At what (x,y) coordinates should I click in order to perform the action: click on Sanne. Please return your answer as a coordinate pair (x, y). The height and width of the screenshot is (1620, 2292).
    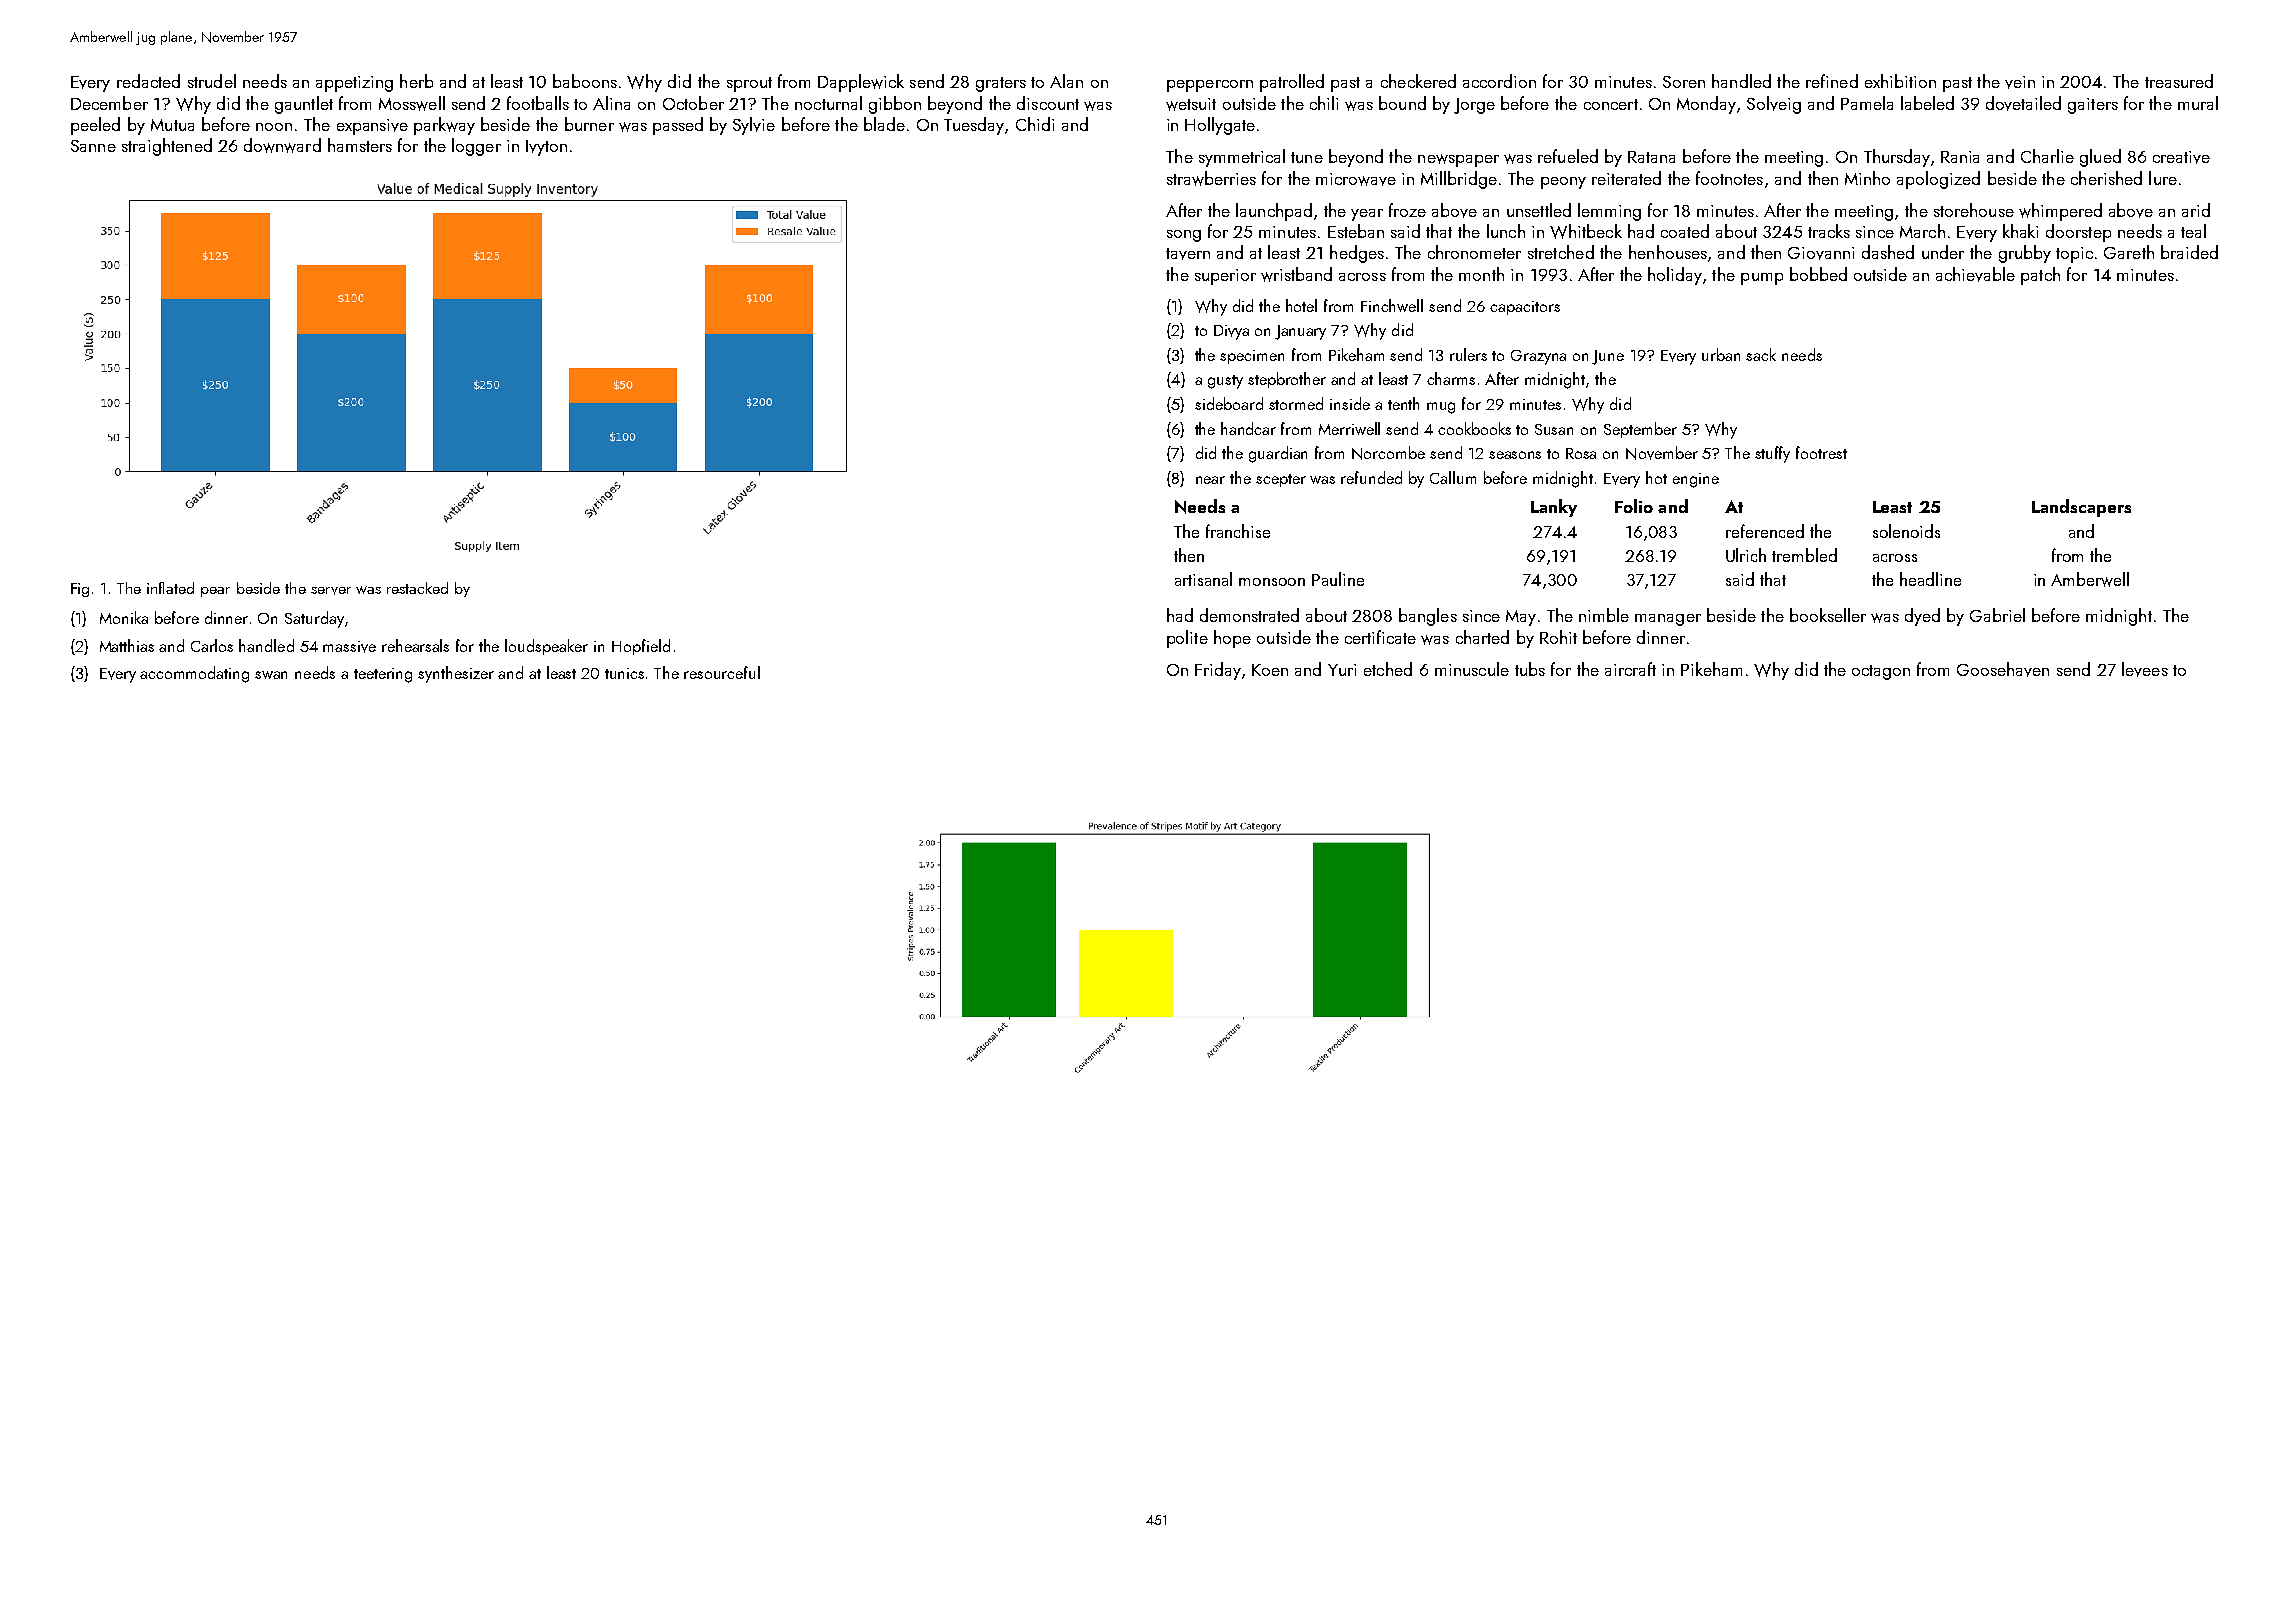
    Looking at the image, I should click on (93, 146).
